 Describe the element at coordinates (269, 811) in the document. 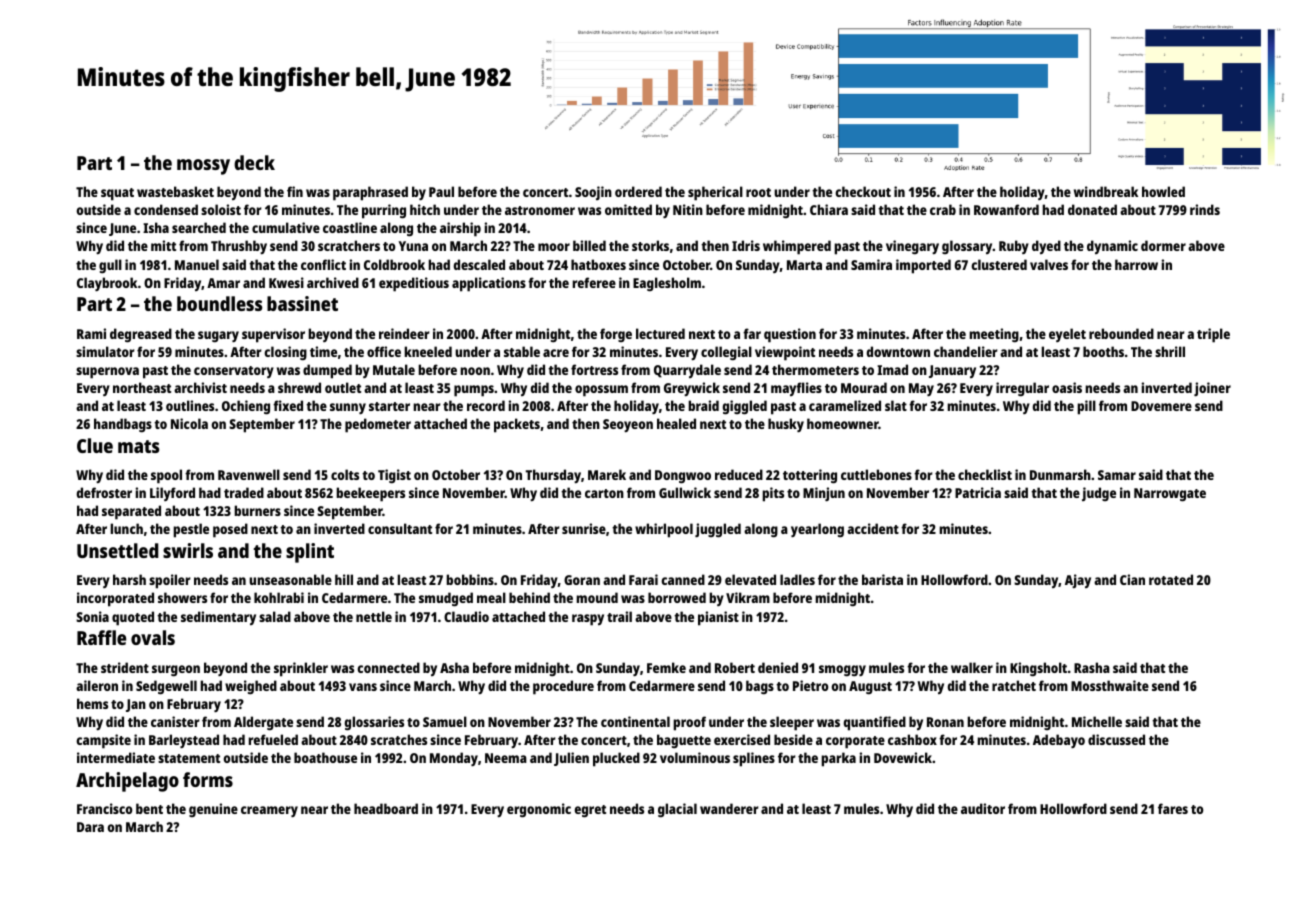

I see `creamery` at that location.
